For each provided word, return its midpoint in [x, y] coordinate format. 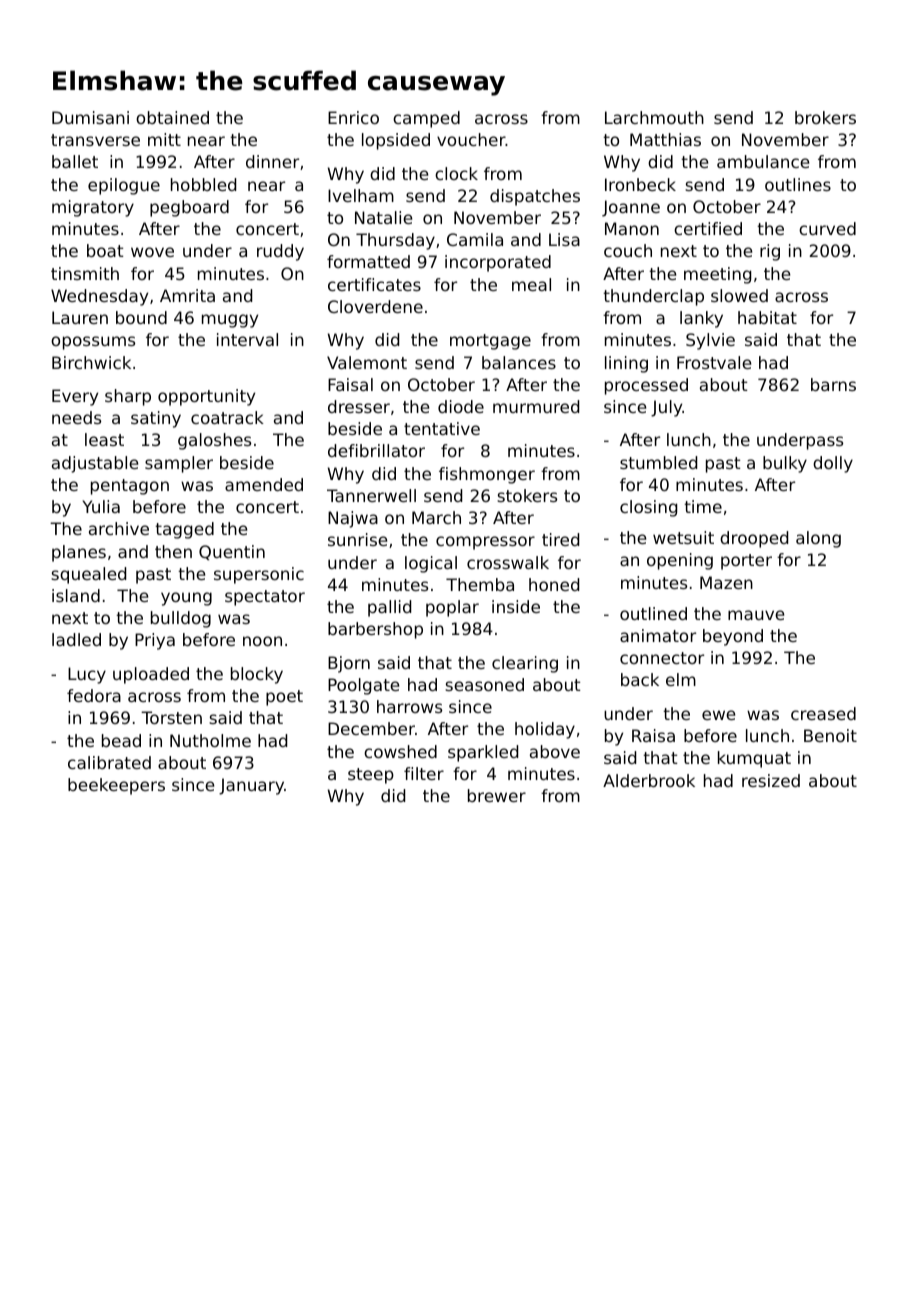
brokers [825, 117]
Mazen [726, 582]
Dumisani [90, 117]
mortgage [490, 342]
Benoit [830, 735]
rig [770, 252]
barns [833, 384]
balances [519, 362]
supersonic [259, 575]
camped [426, 119]
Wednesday [99, 297]
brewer [497, 795]
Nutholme [210, 740]
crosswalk [508, 562]
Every [75, 397]
